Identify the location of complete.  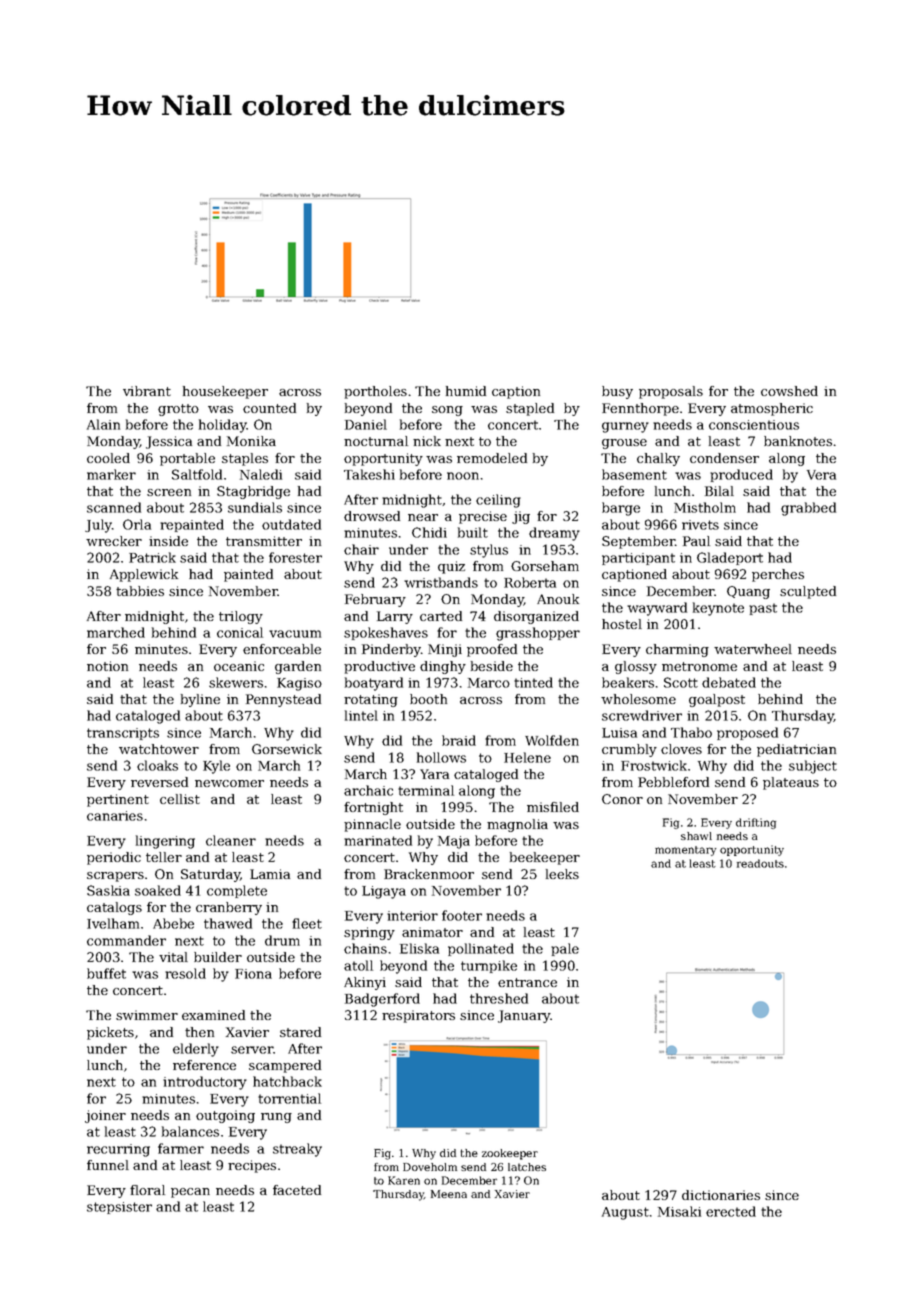
(237, 891).
